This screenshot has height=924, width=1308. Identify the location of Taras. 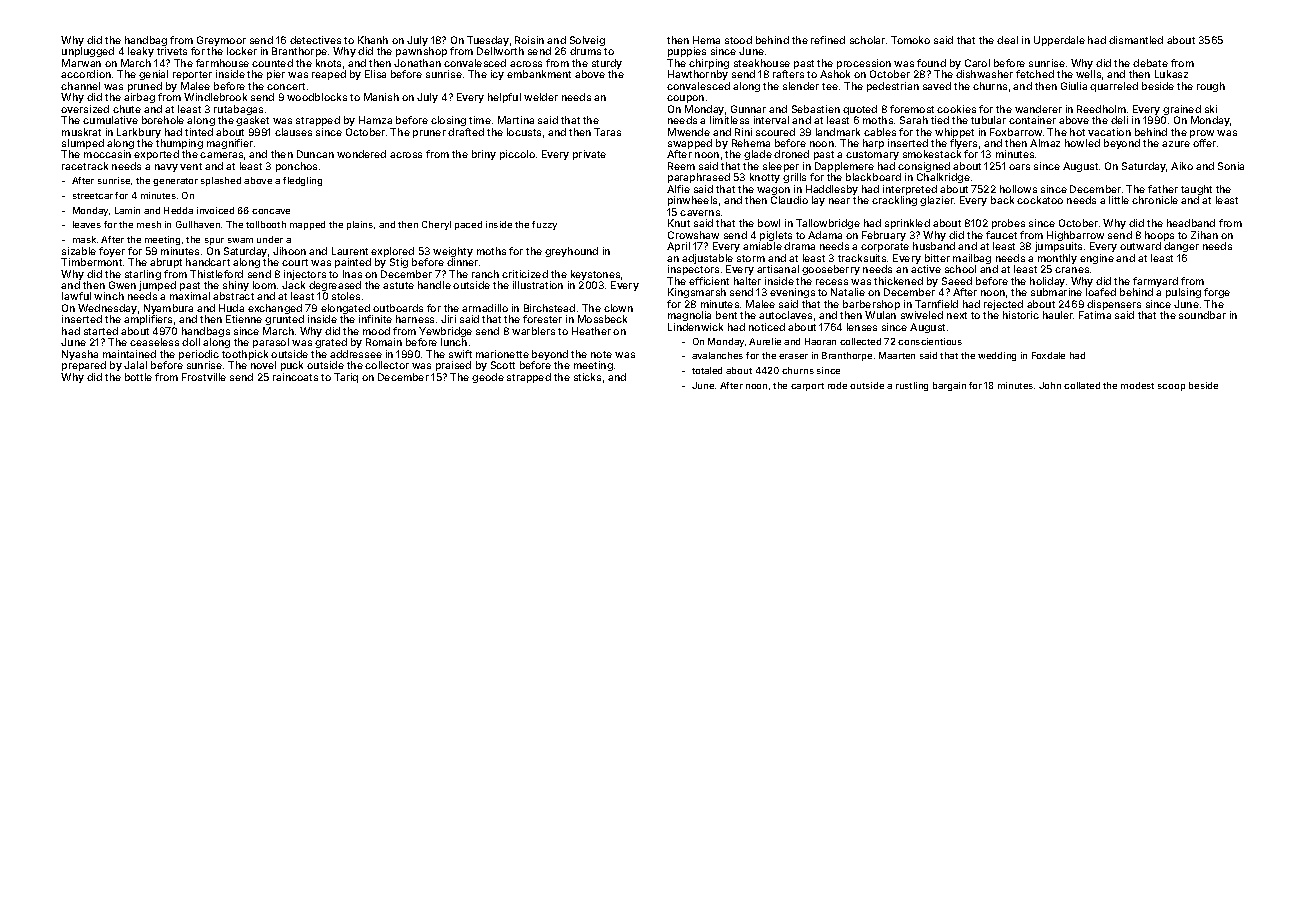
(607, 132).
